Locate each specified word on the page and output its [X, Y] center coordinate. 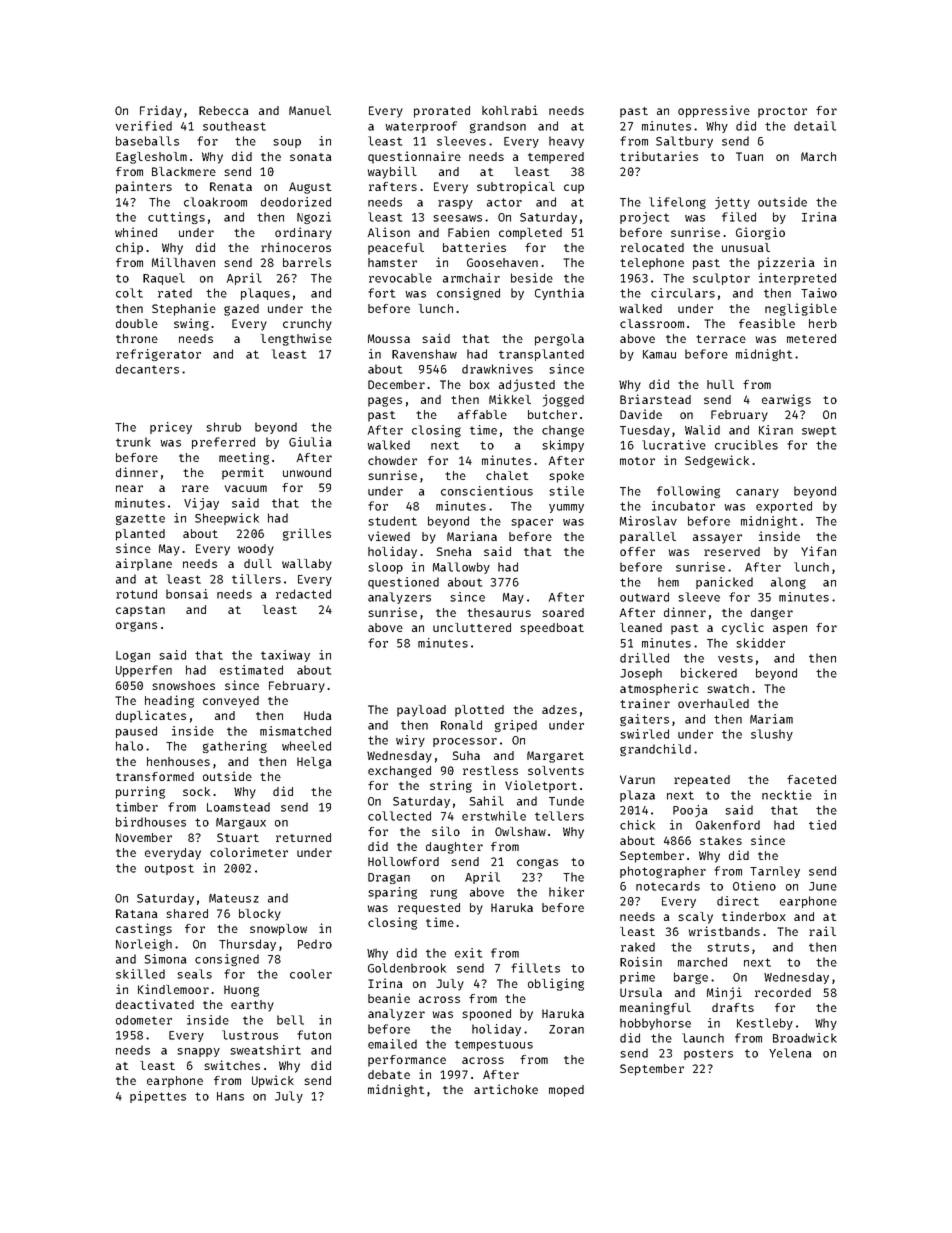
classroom [652, 323]
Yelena [790, 1053]
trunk [133, 442]
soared [563, 612]
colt [129, 293]
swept [819, 431]
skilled [140, 974]
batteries [474, 247]
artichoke [506, 1089]
